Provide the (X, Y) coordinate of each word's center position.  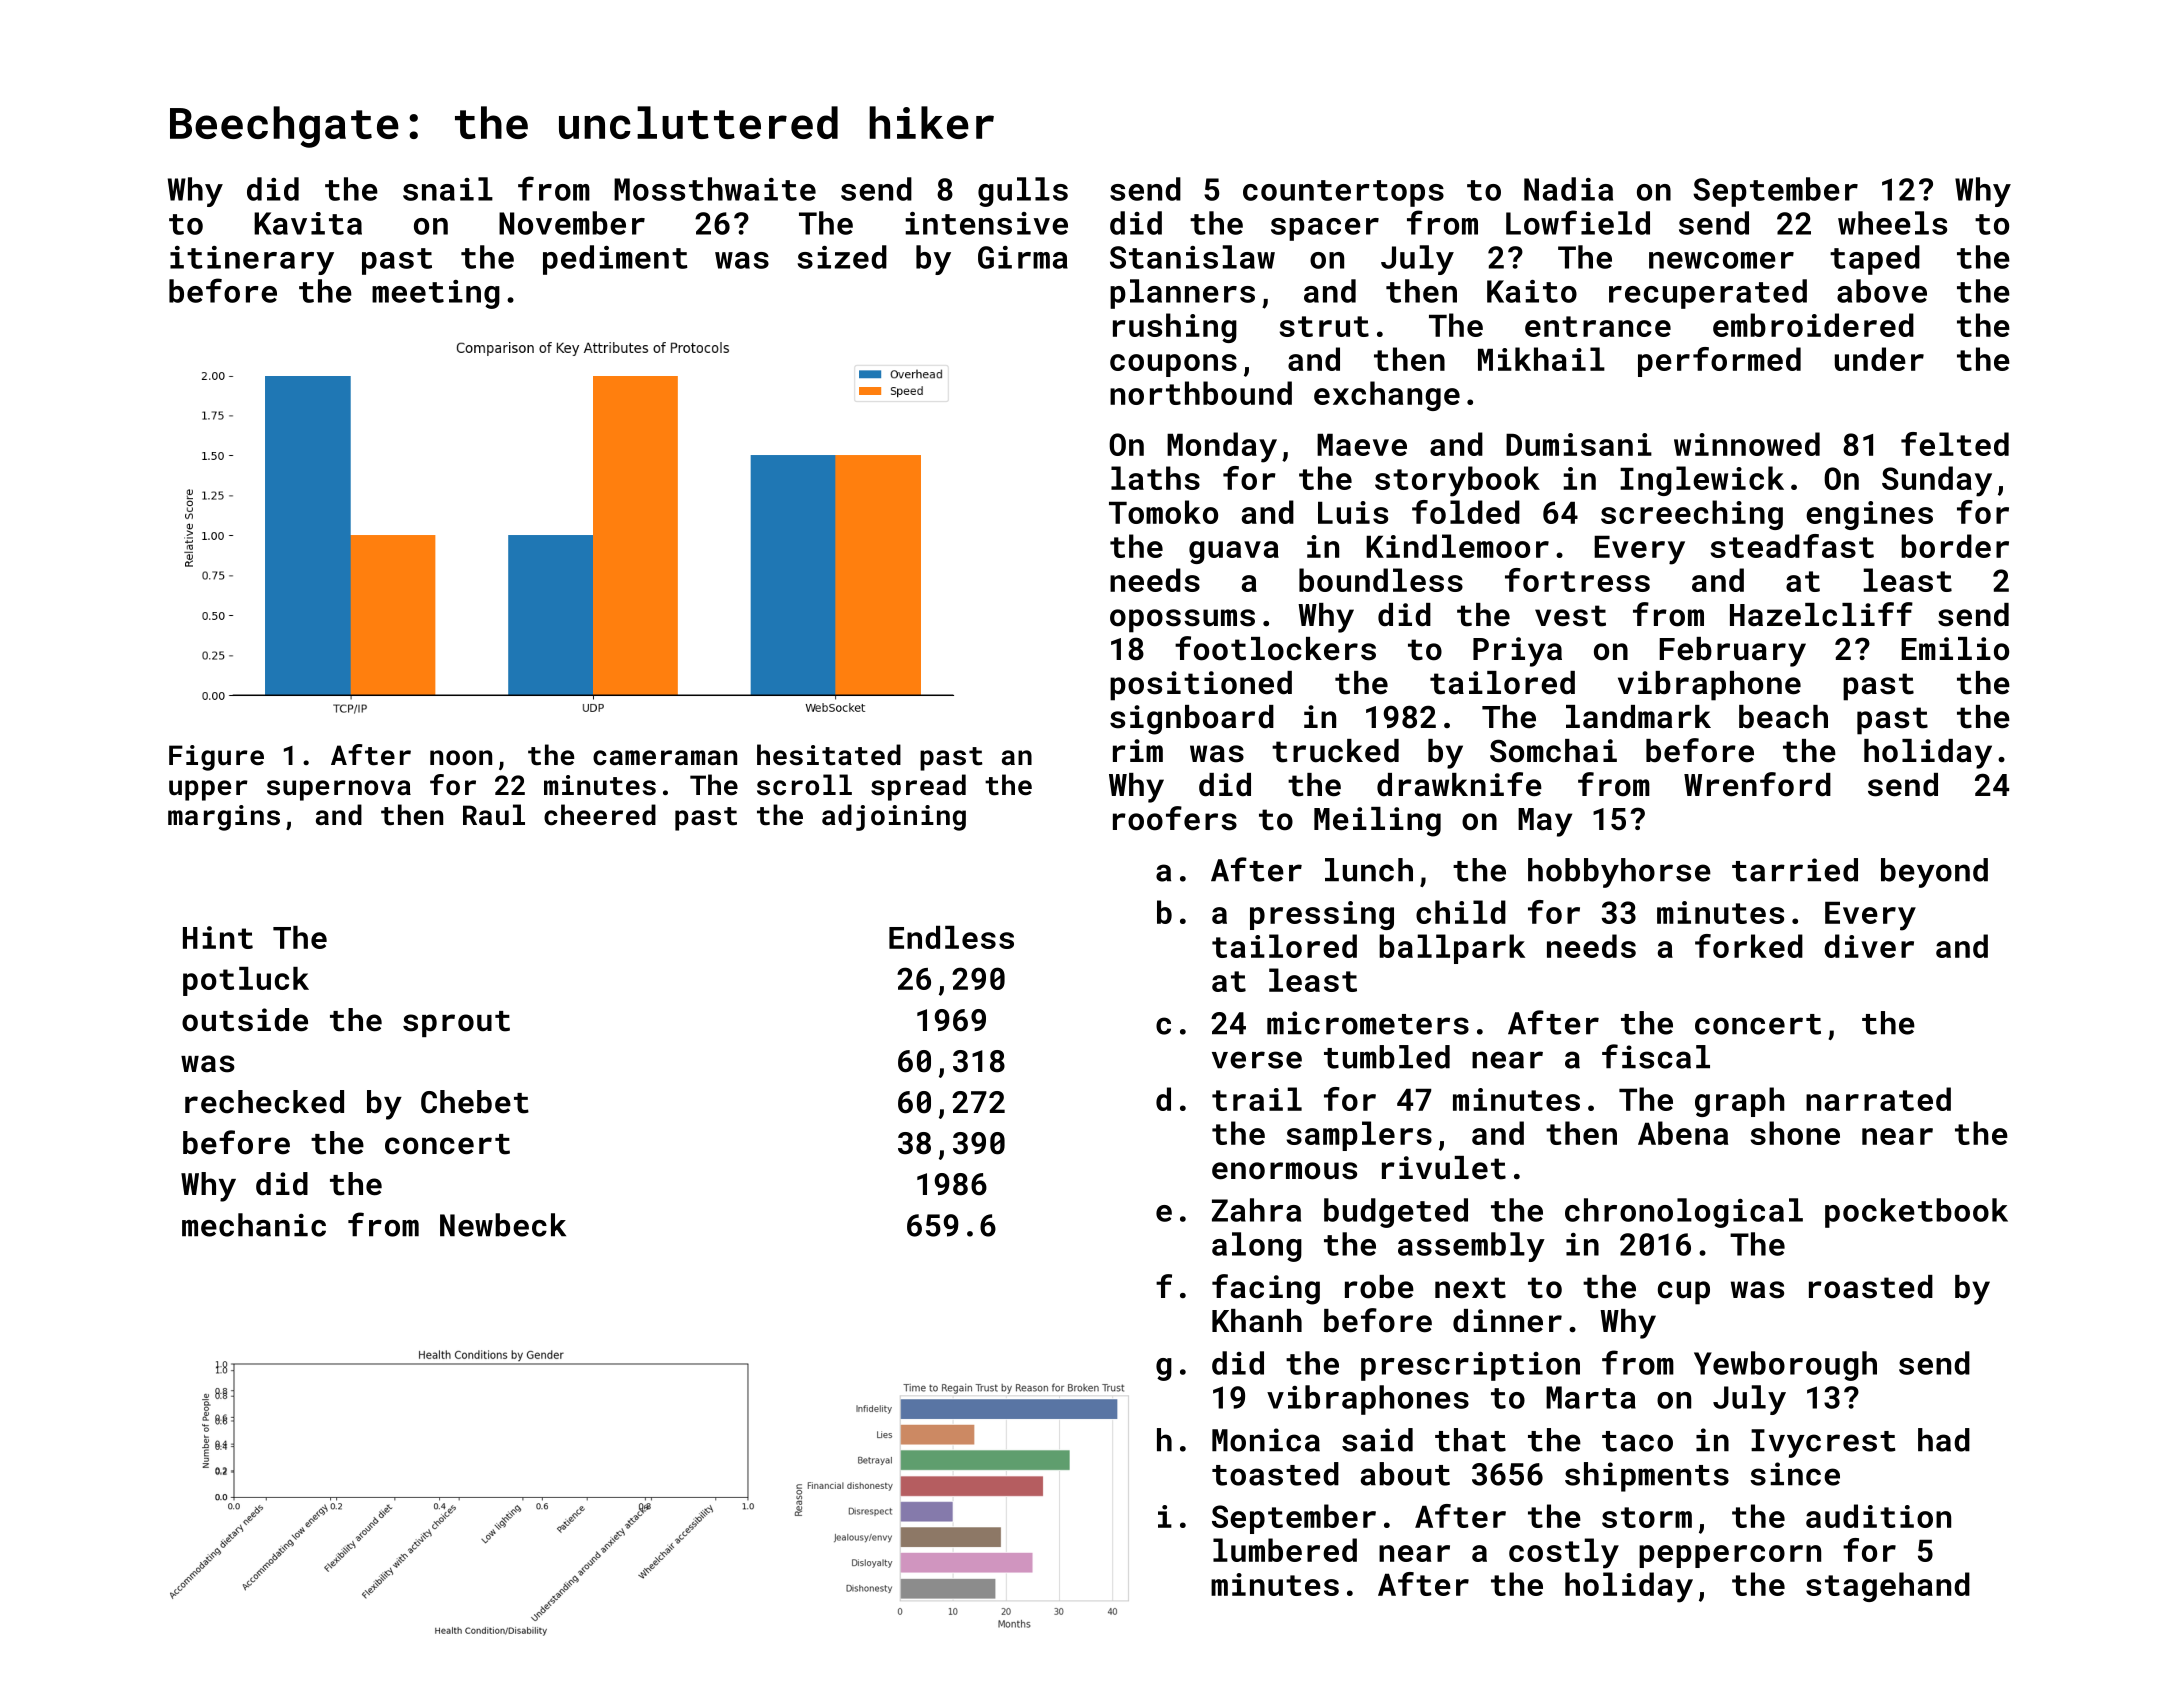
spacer (1325, 229)
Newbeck (503, 1225)
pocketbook (1916, 1213)
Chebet (475, 1102)
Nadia (1568, 189)
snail (448, 189)
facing (1266, 1289)
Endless (951, 937)
